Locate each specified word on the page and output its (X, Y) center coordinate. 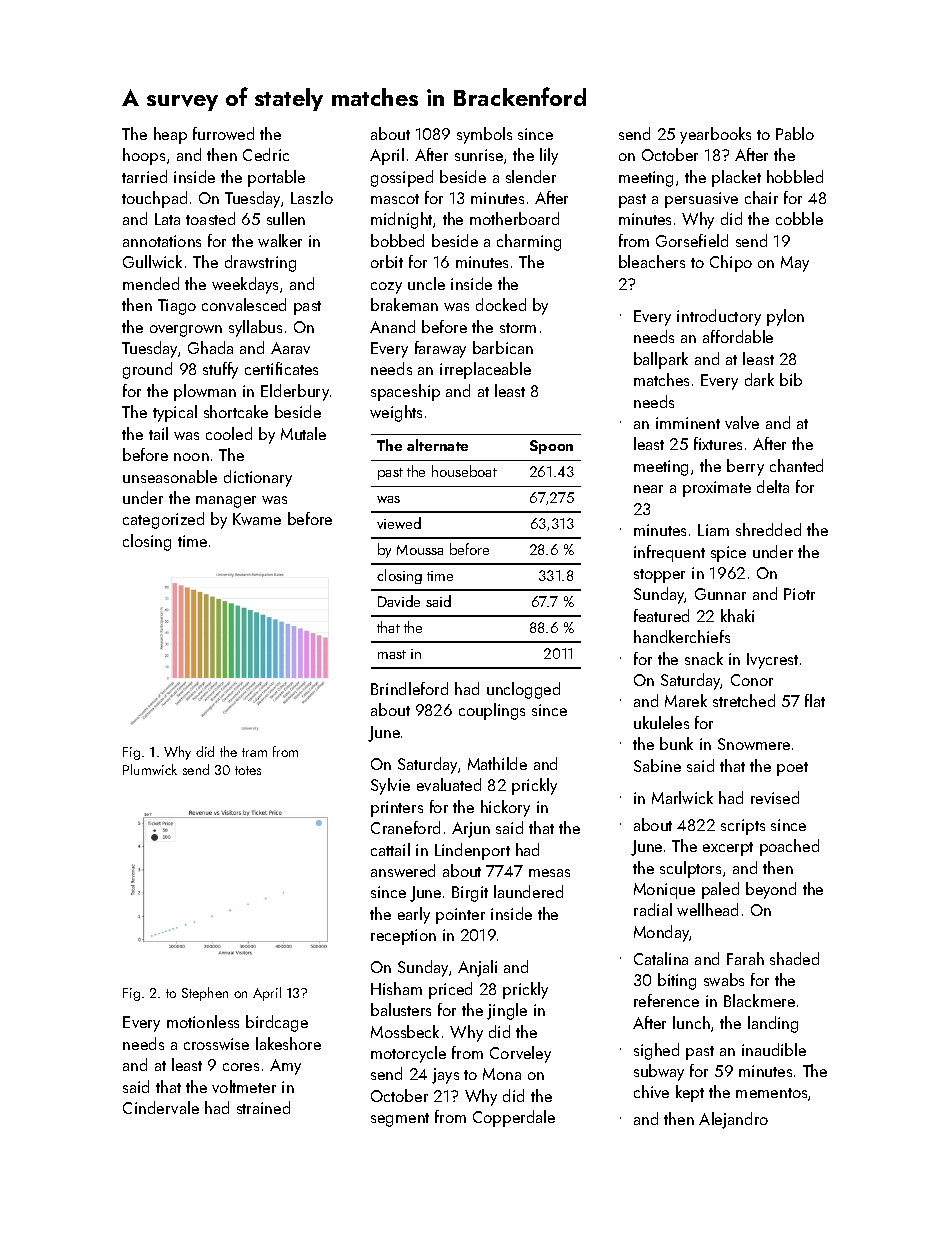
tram (254, 752)
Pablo (795, 133)
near (648, 489)
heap (170, 135)
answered (403, 870)
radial (653, 909)
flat (815, 700)
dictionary (258, 478)
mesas (549, 873)
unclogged (523, 690)
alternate (437, 445)
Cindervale (161, 1107)
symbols (484, 135)
